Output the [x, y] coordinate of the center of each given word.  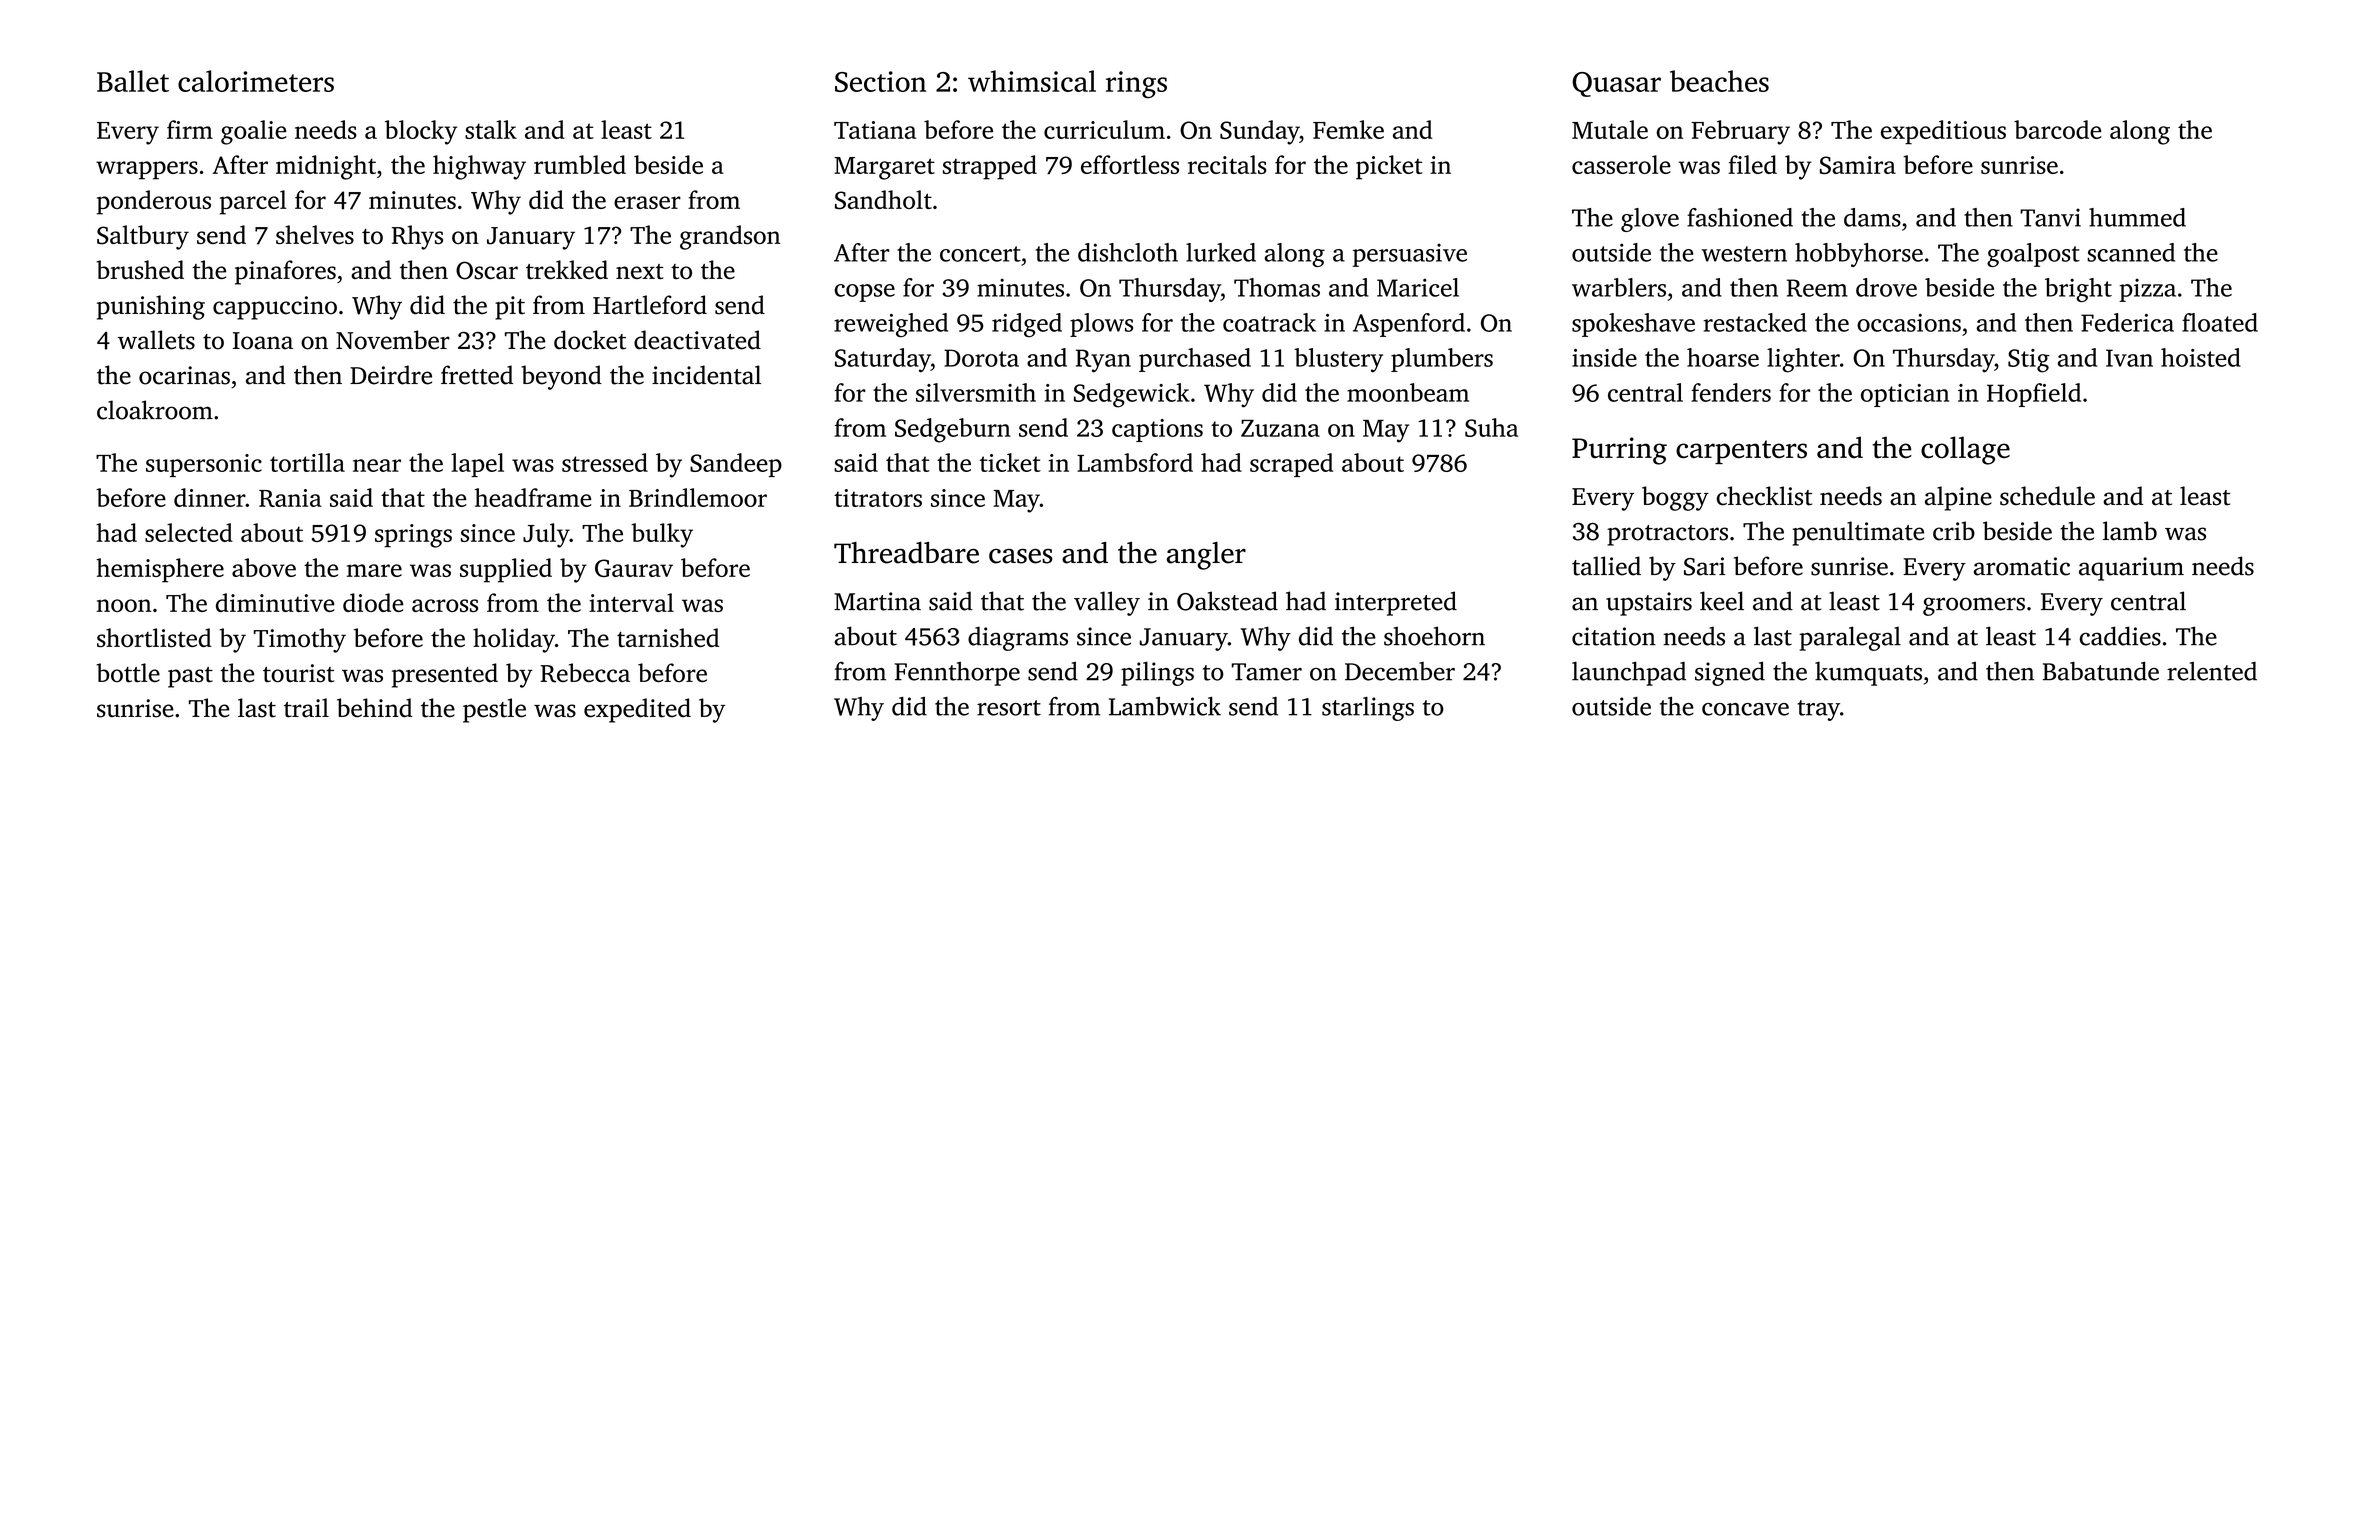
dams [1872, 217]
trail [306, 708]
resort [1009, 708]
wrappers [147, 170]
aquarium [2131, 569]
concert [980, 254]
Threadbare [906, 553]
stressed [605, 462]
